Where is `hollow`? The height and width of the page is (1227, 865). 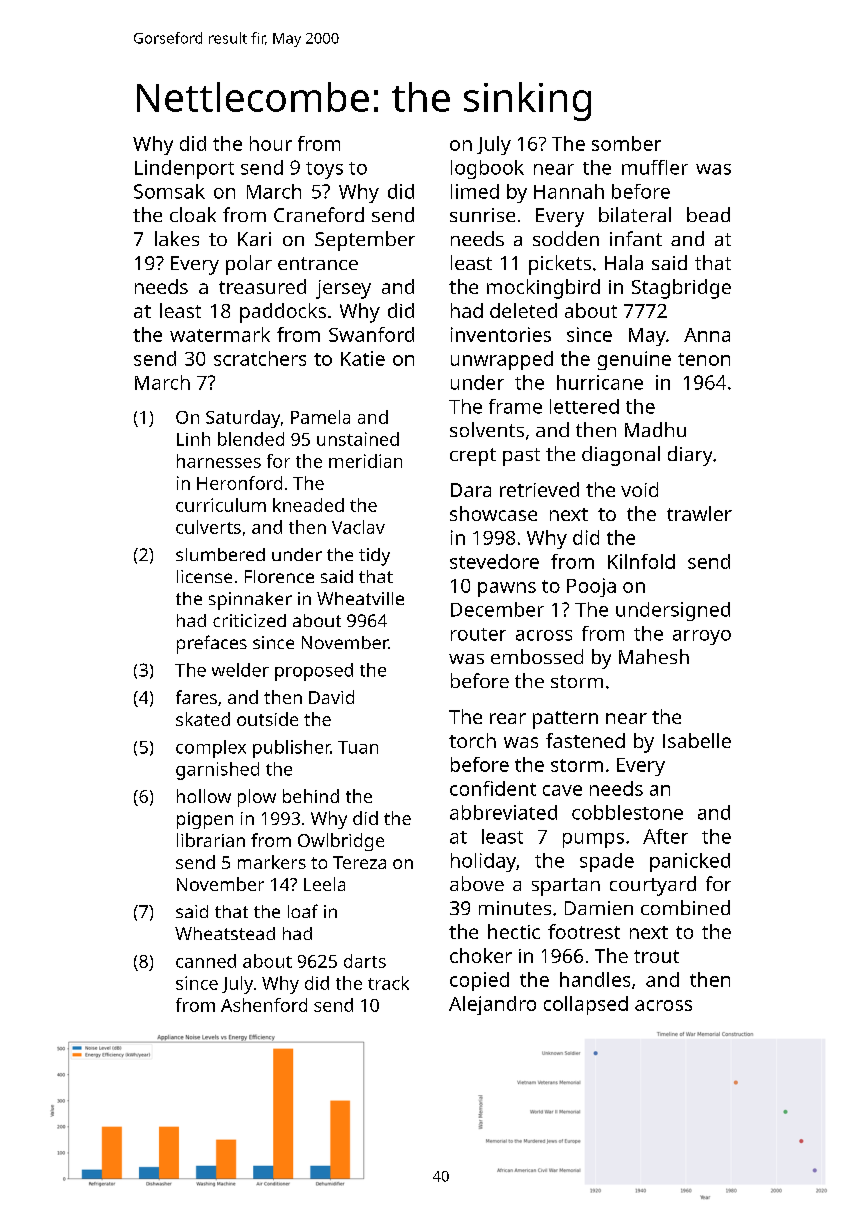
hollow is located at coordinates (204, 796).
